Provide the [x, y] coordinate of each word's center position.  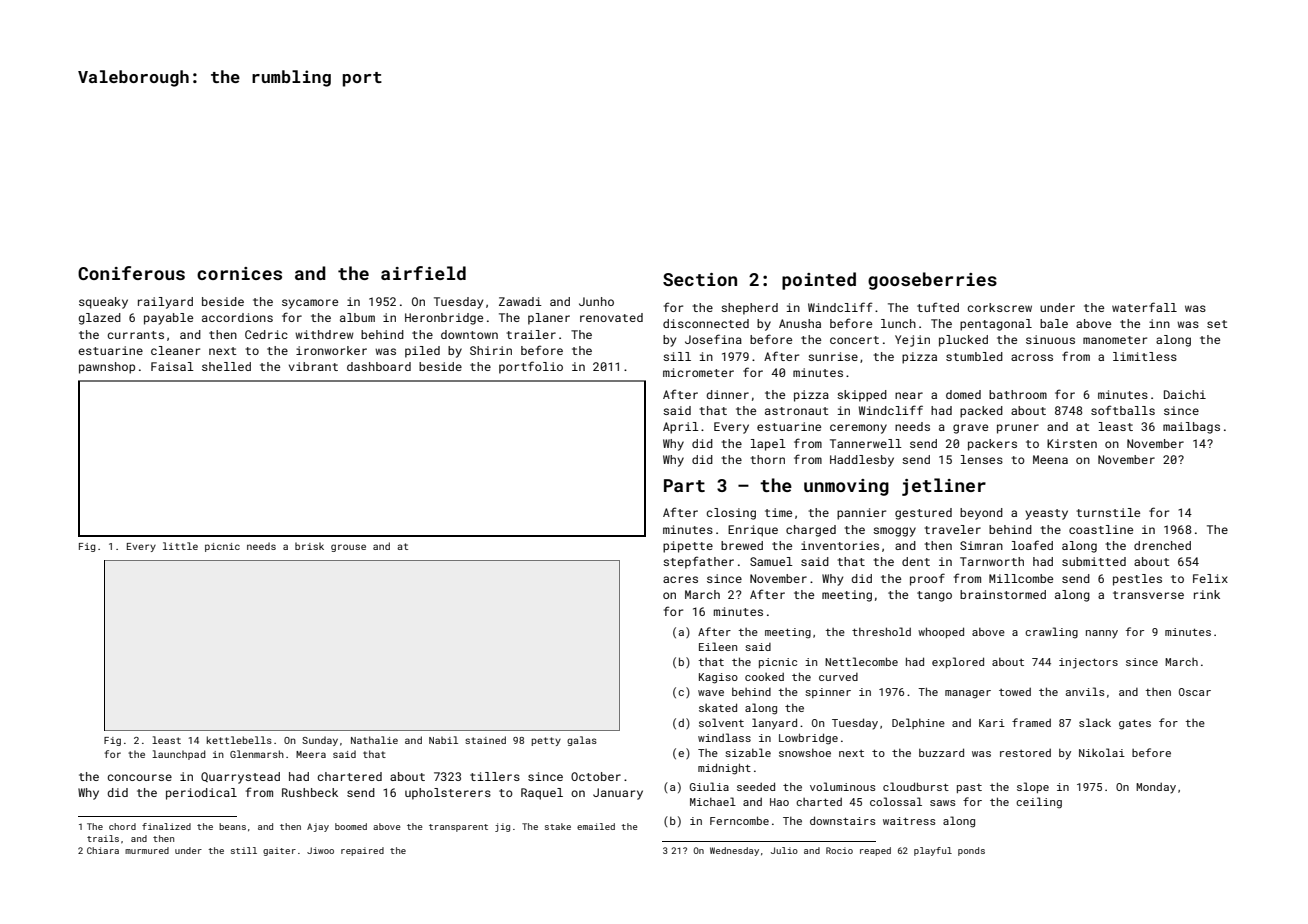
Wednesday [734, 851]
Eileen [718, 646]
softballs [1123, 410]
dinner [727, 394]
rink [1207, 594]
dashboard [379, 366]
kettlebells [239, 740]
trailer [531, 334]
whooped [941, 632]
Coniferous [131, 273]
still [244, 850]
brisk [309, 546]
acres [680, 579]
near [909, 395]
